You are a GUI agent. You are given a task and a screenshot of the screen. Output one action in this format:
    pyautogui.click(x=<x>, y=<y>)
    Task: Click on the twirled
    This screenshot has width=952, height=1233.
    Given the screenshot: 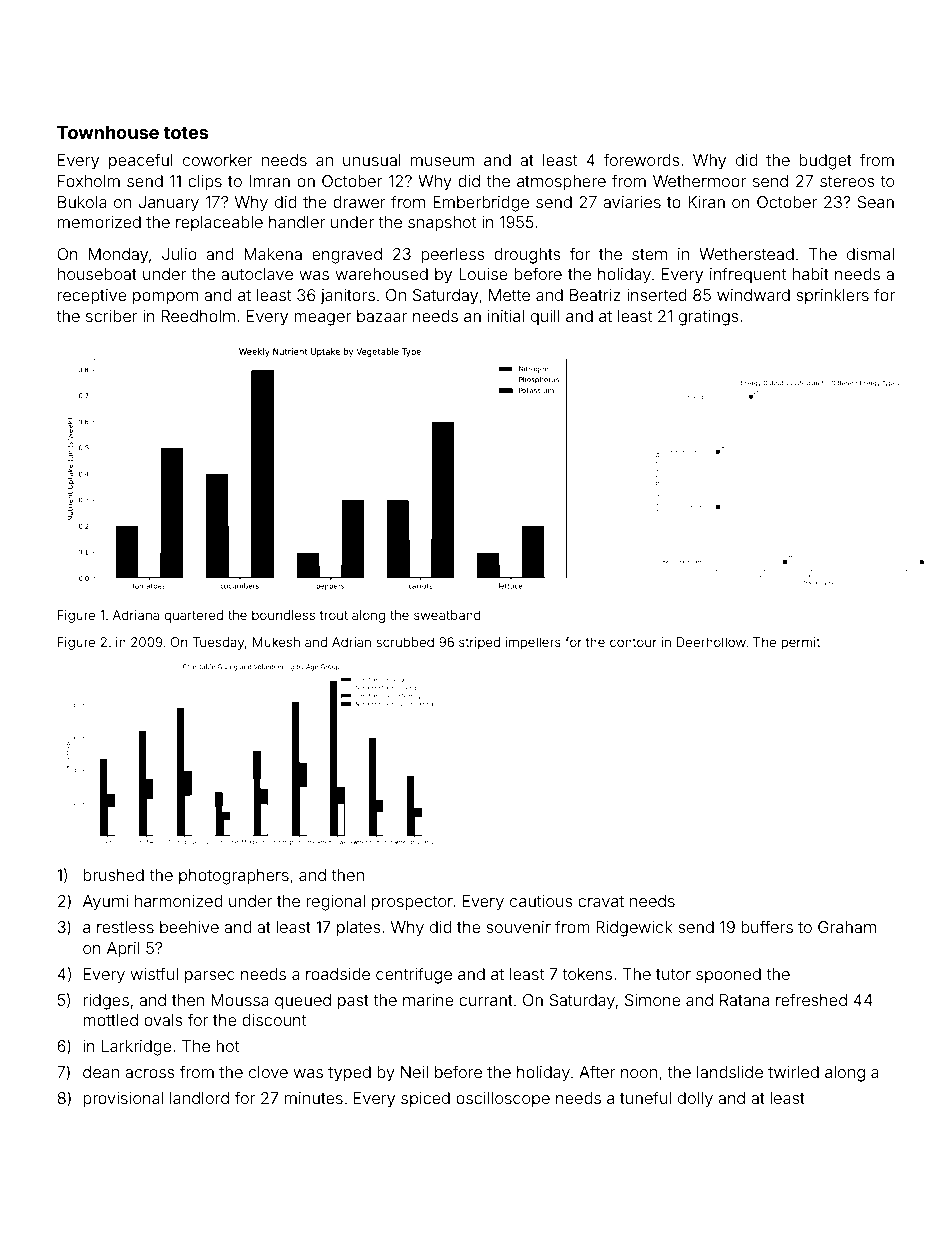 What is the action you would take?
    pyautogui.click(x=793, y=1072)
